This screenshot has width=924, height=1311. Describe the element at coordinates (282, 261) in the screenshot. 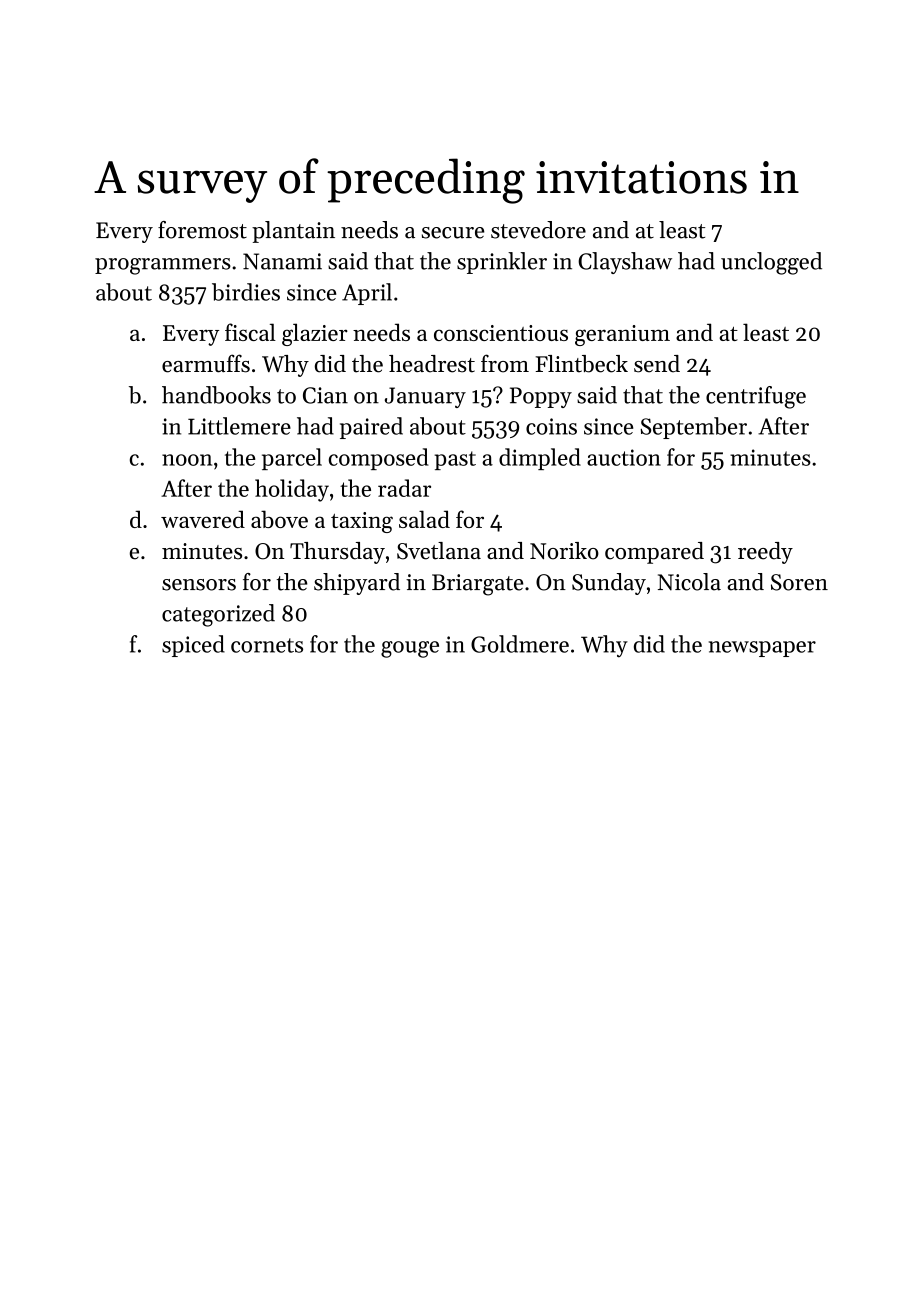

I see `Nanami` at that location.
